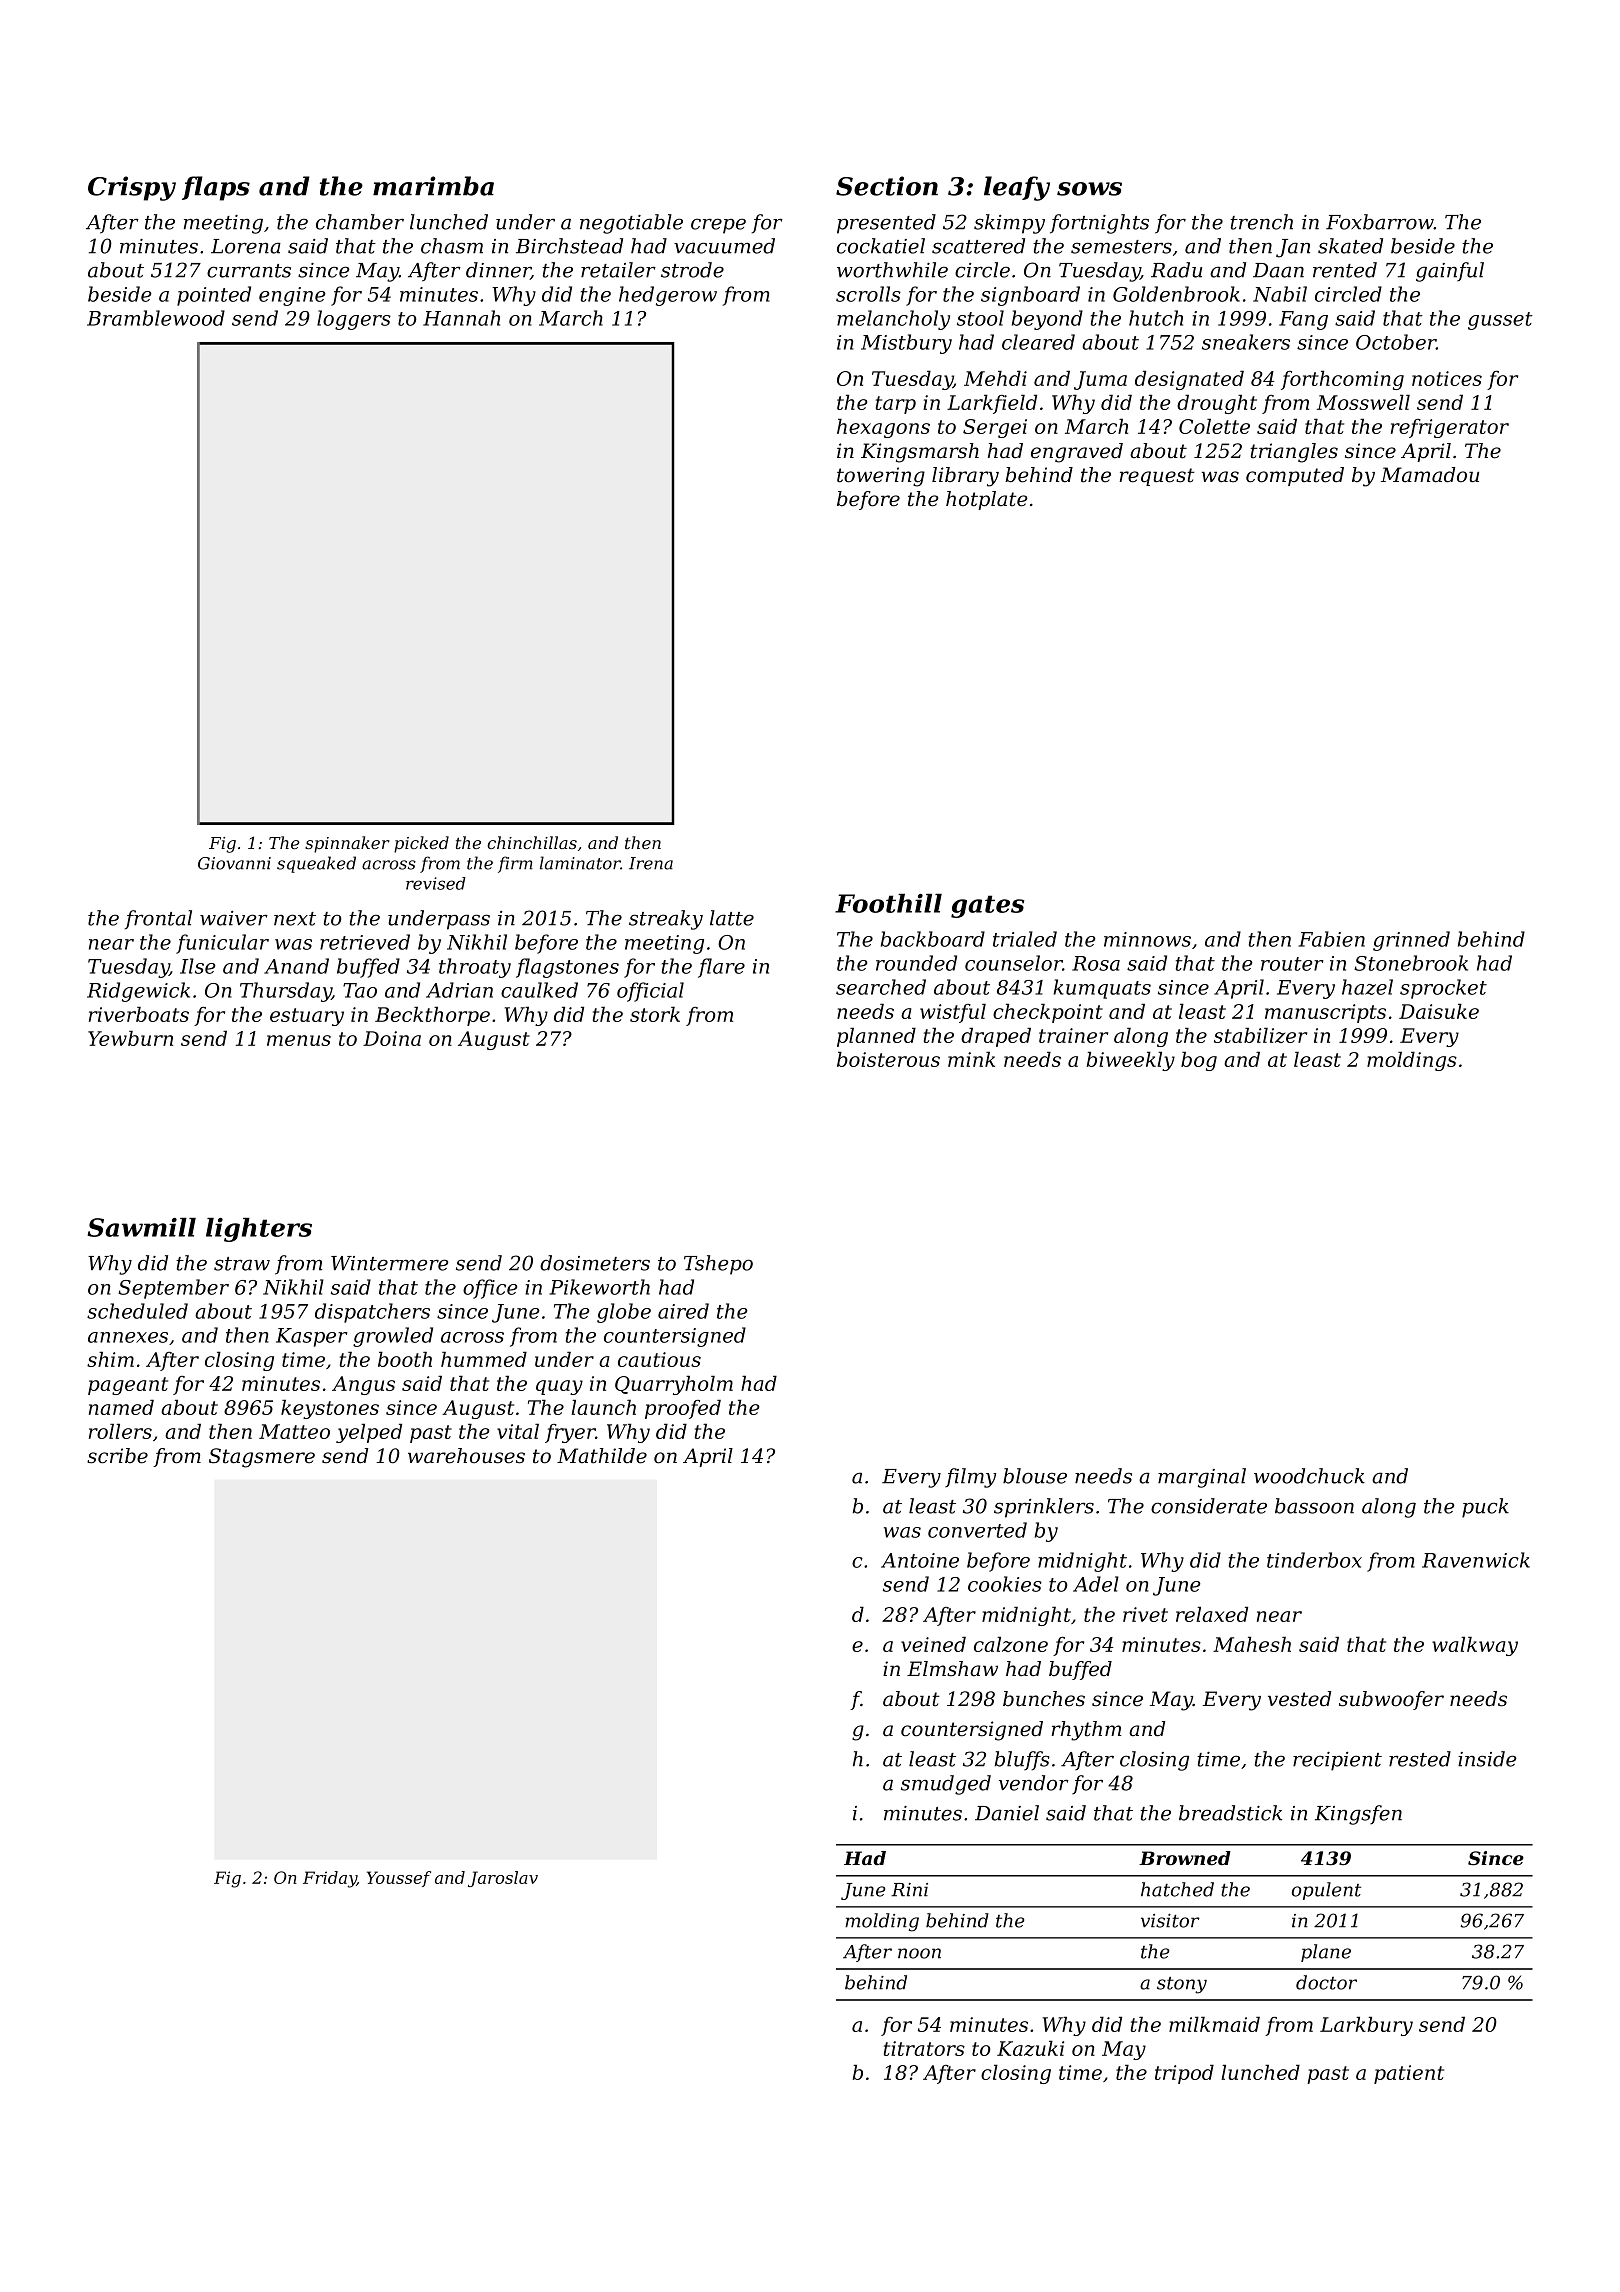 This document has height=2292, width=1620. What do you see at coordinates (1199, 1061) in the document?
I see `bog` at bounding box center [1199, 1061].
